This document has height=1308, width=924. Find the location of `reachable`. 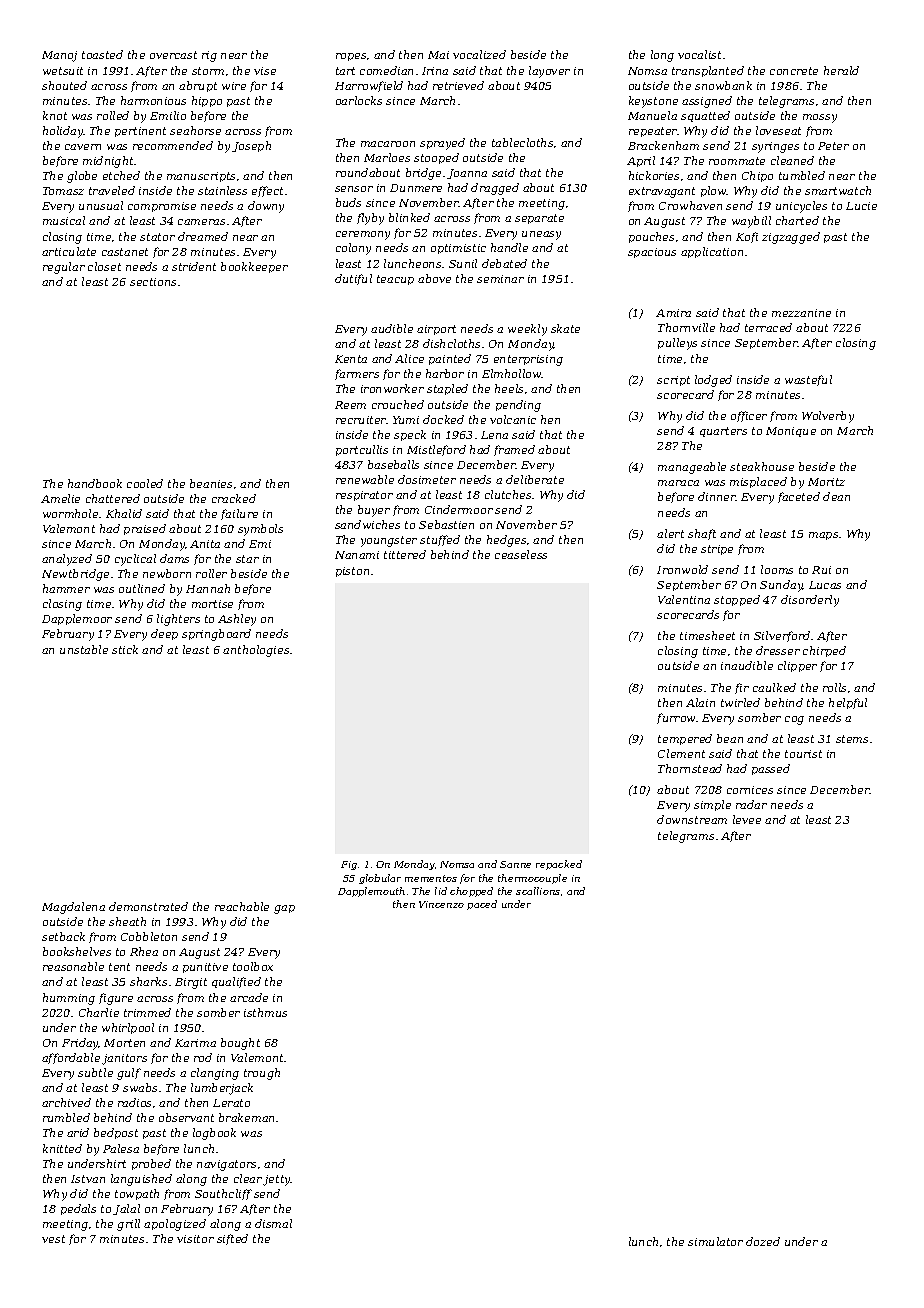

reachable is located at coordinates (242, 906).
